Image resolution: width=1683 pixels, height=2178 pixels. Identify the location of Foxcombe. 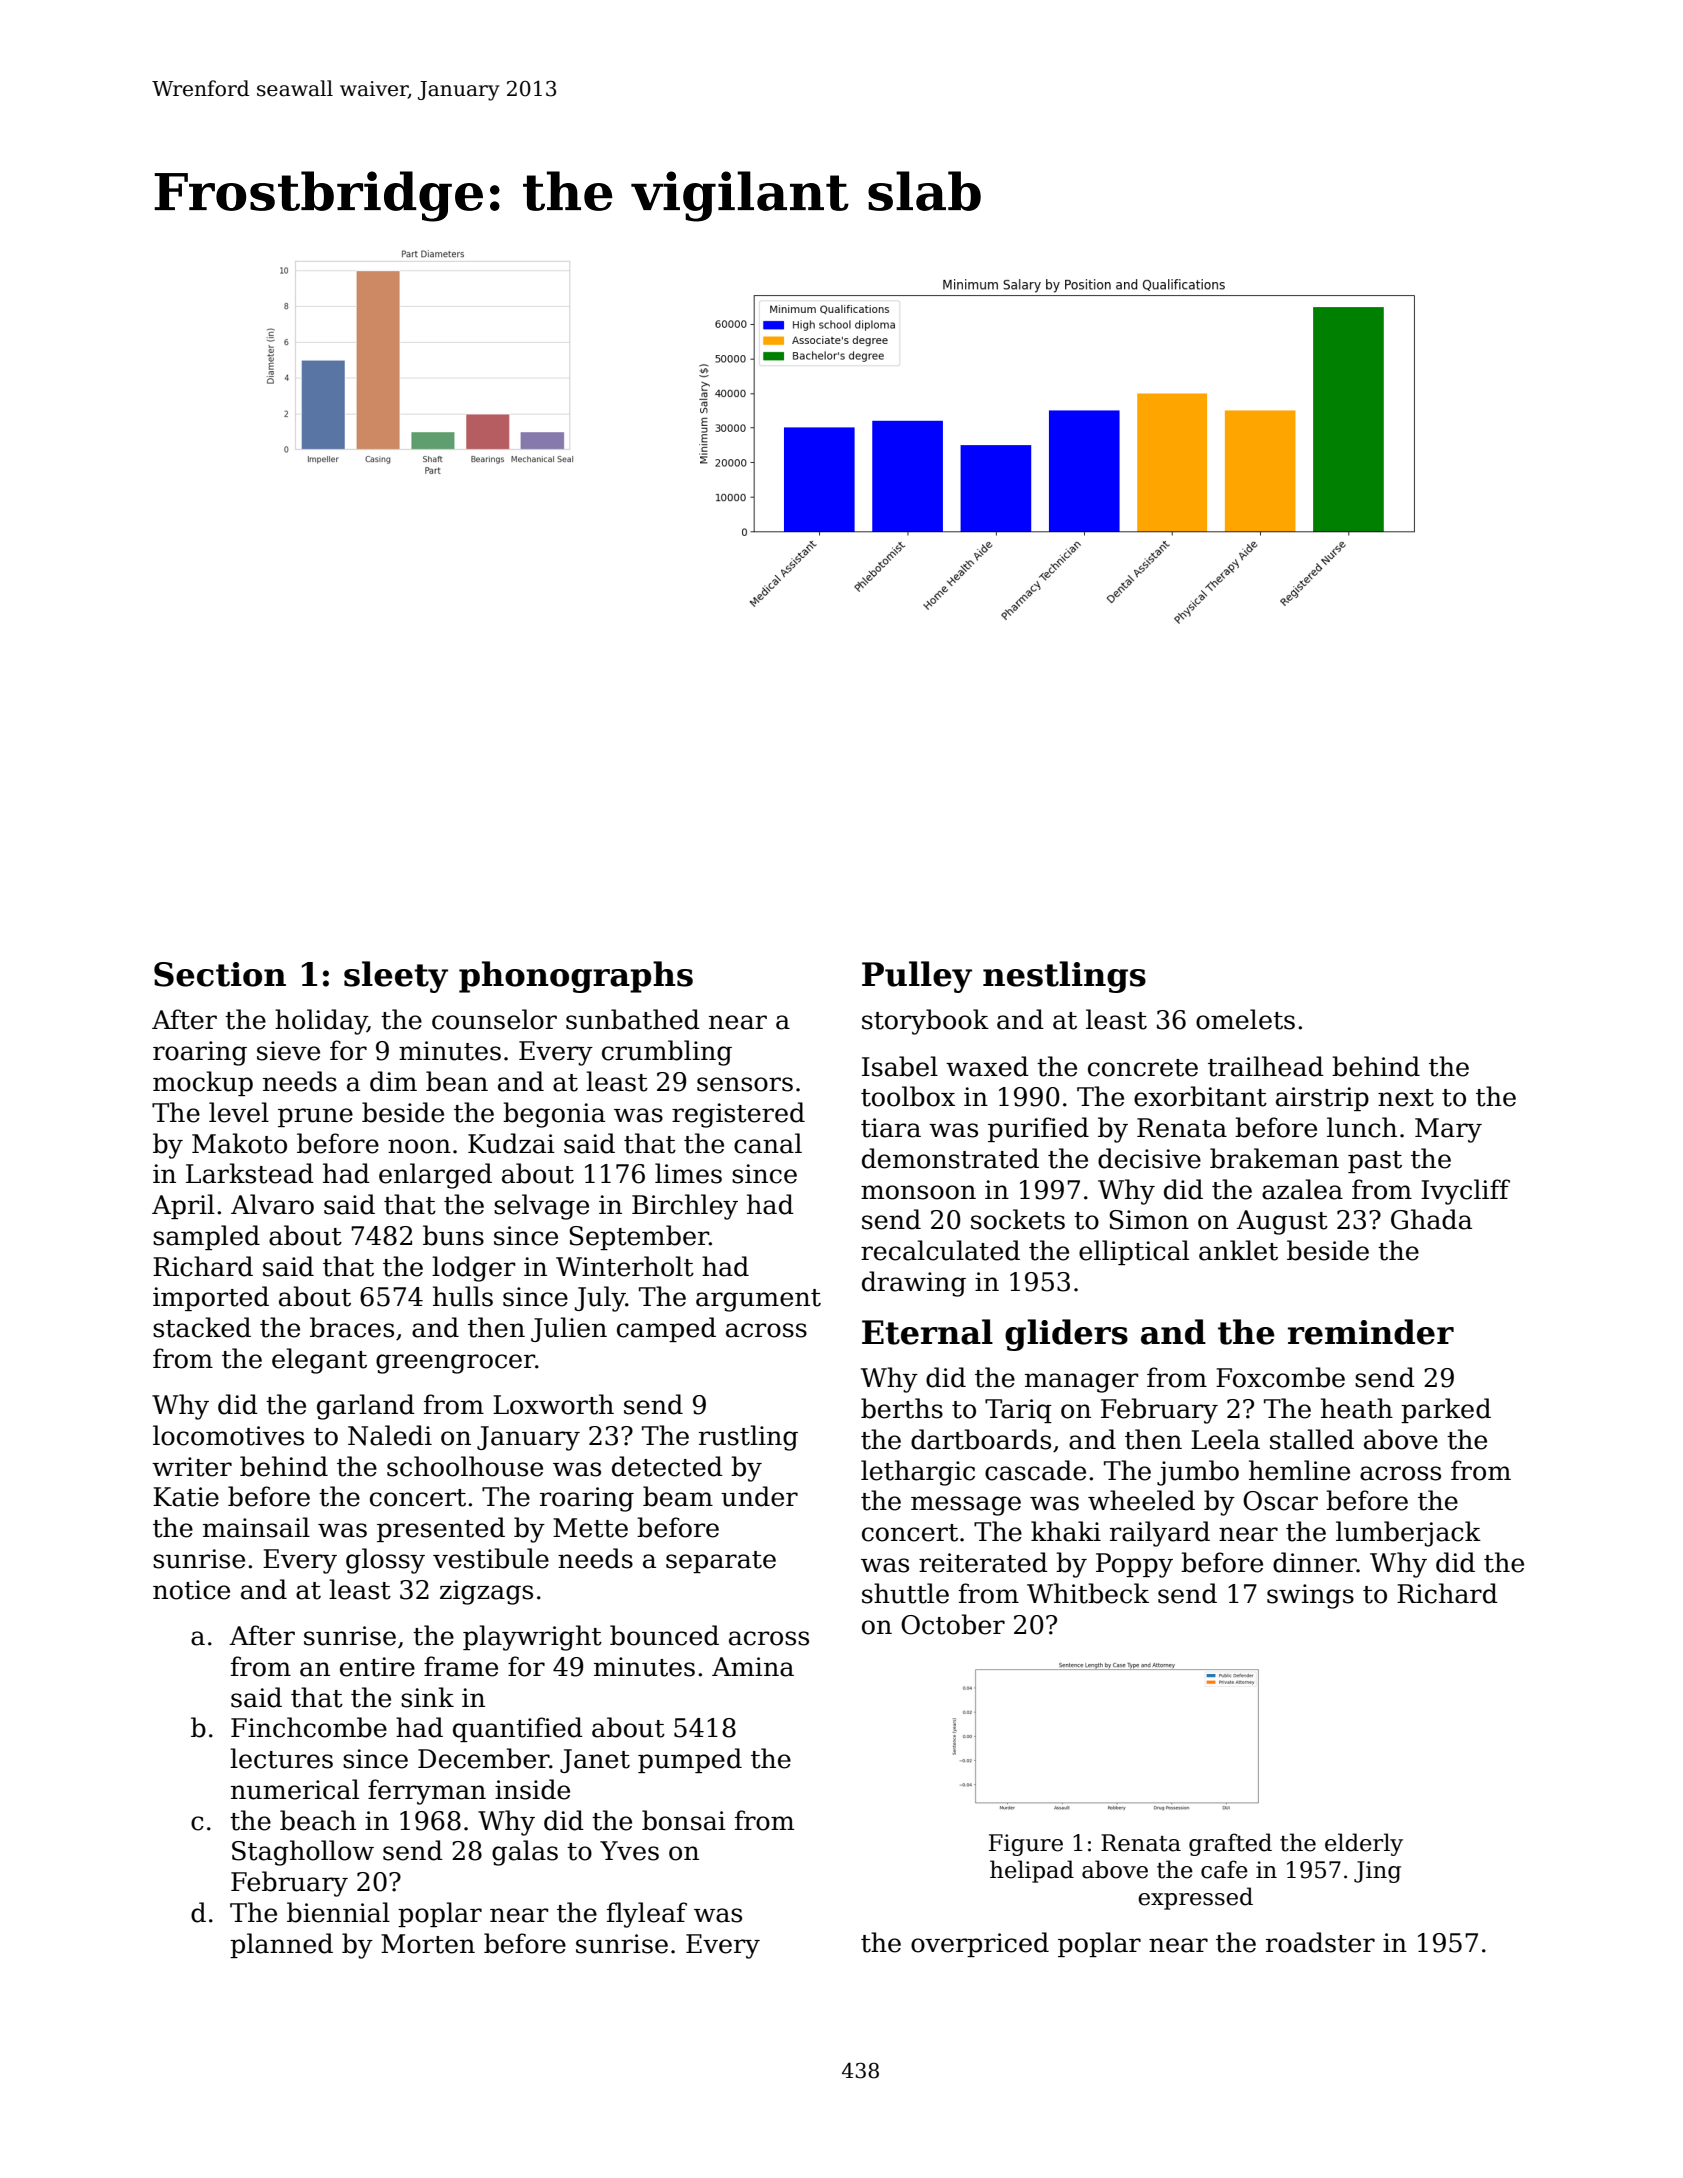
(1280, 1377).
